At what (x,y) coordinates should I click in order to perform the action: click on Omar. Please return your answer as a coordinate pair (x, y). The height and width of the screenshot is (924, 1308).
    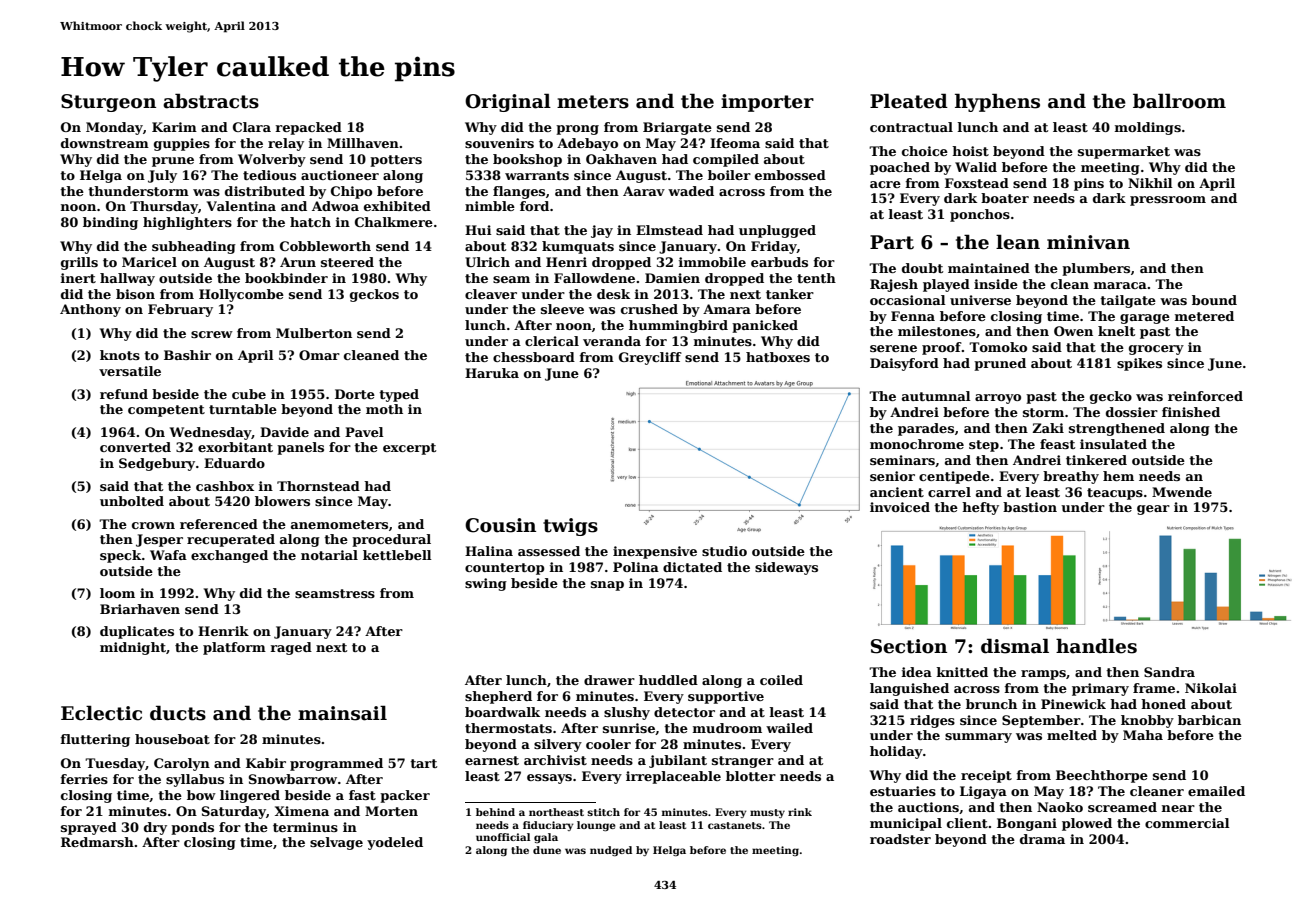
    Looking at the image, I should click on (319, 355).
